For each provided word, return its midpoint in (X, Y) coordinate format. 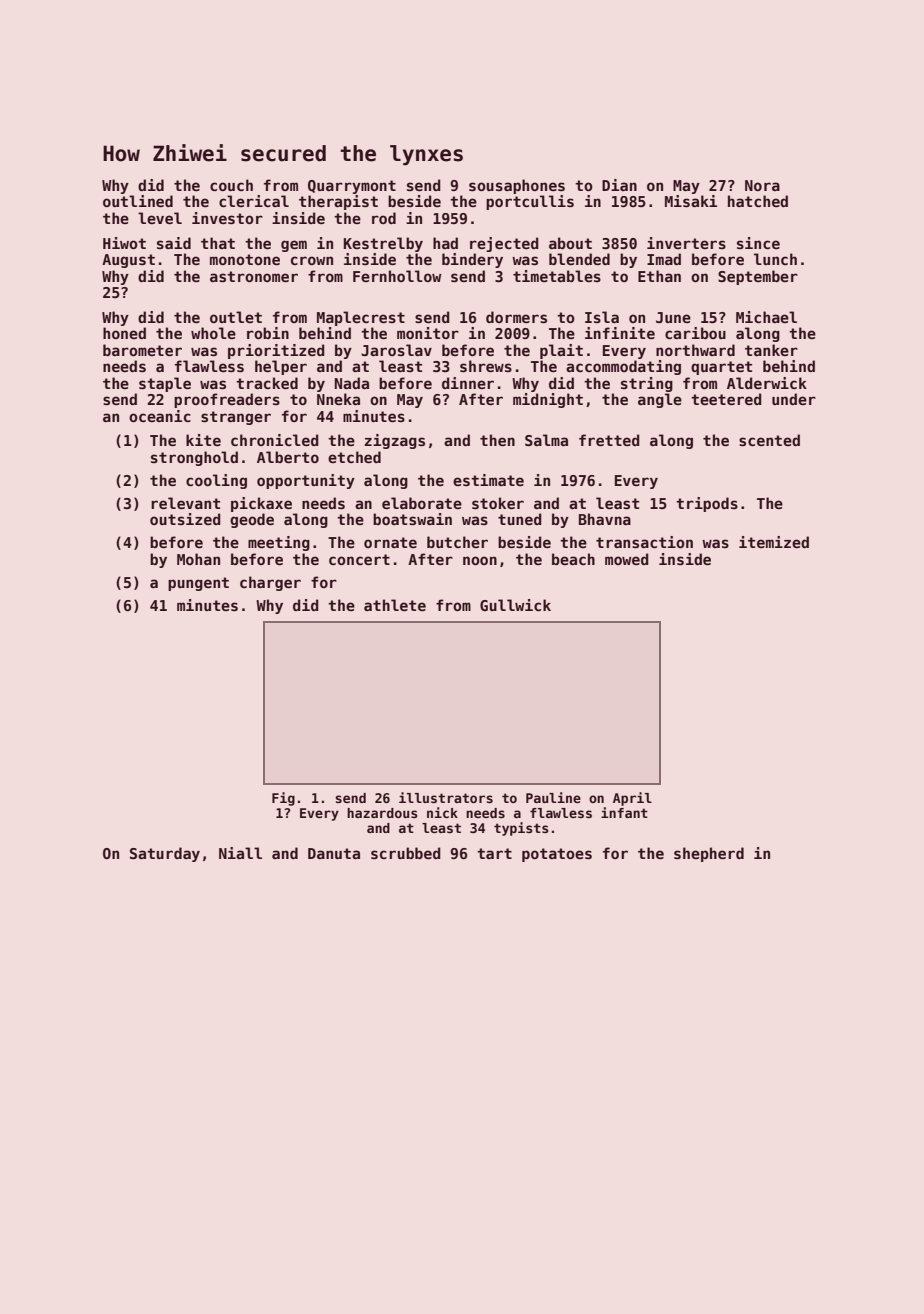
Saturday (165, 854)
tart (494, 853)
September (758, 277)
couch (231, 185)
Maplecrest (361, 318)
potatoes (557, 855)
